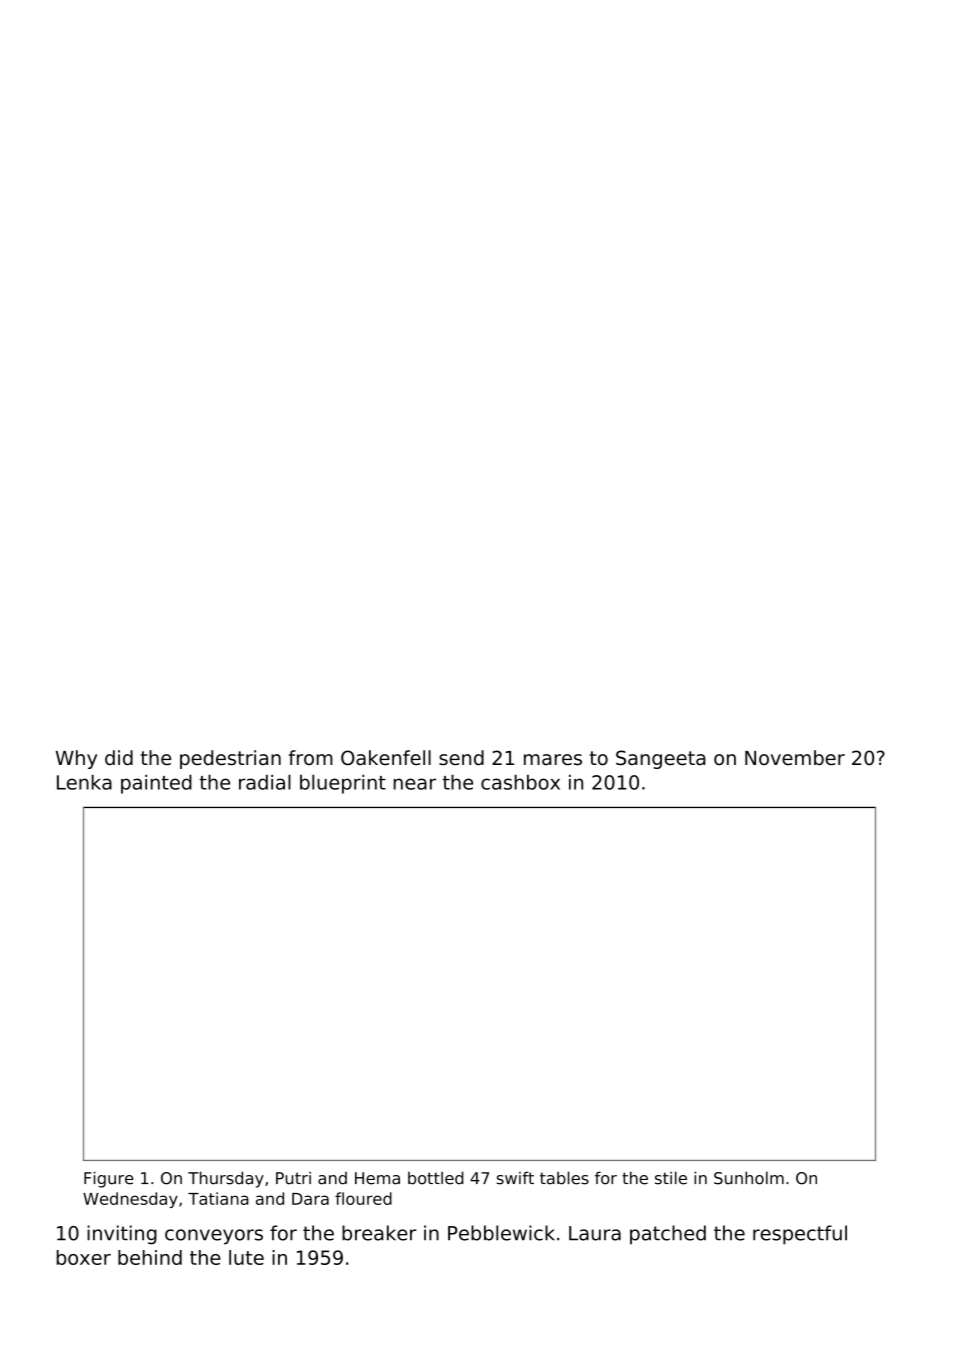 This screenshot has width=959, height=1361. Describe the element at coordinates (226, 1179) in the screenshot. I see `Thursday` at that location.
